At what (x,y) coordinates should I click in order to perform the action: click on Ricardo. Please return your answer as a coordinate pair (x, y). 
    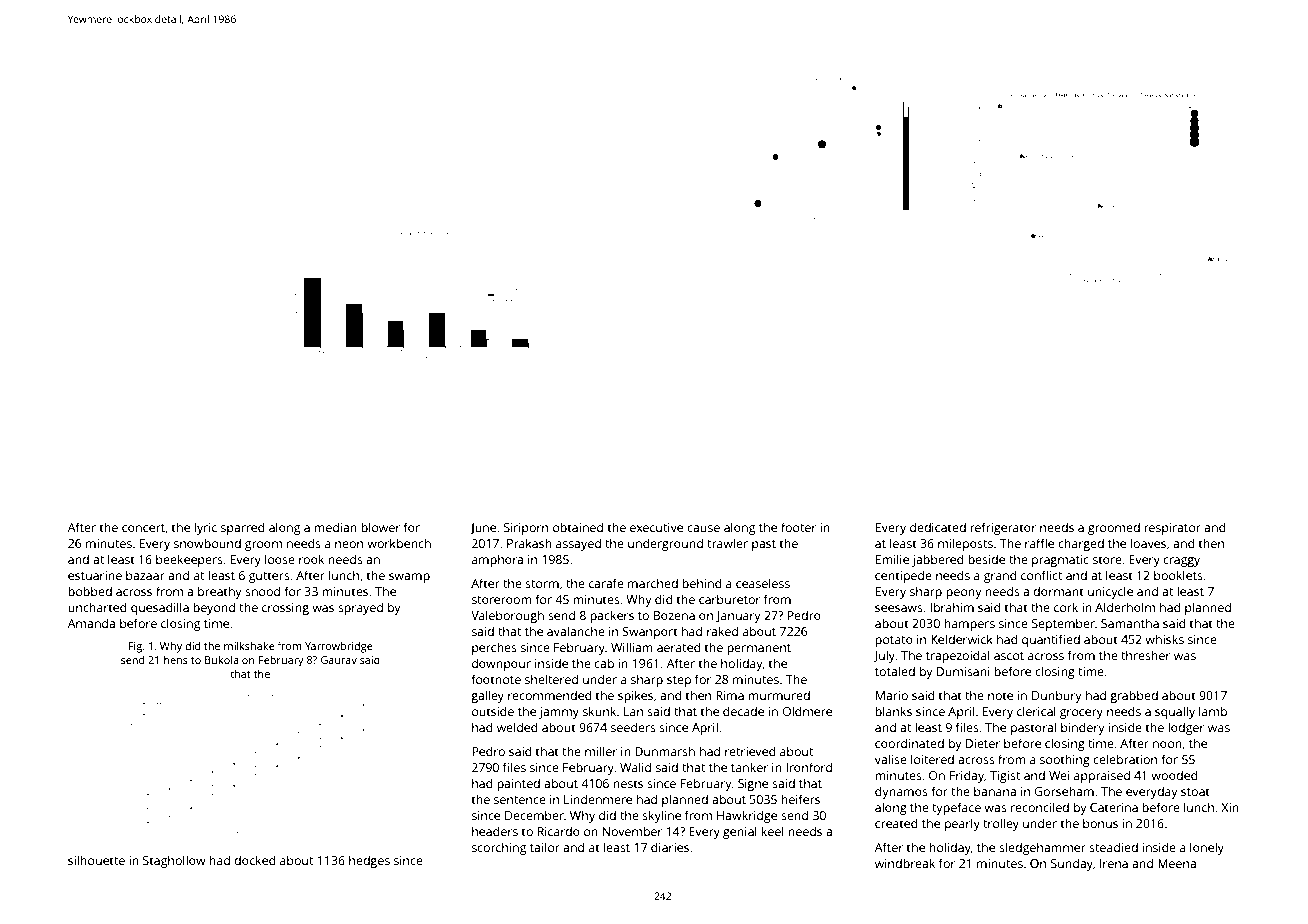
    Looking at the image, I should click on (559, 831).
